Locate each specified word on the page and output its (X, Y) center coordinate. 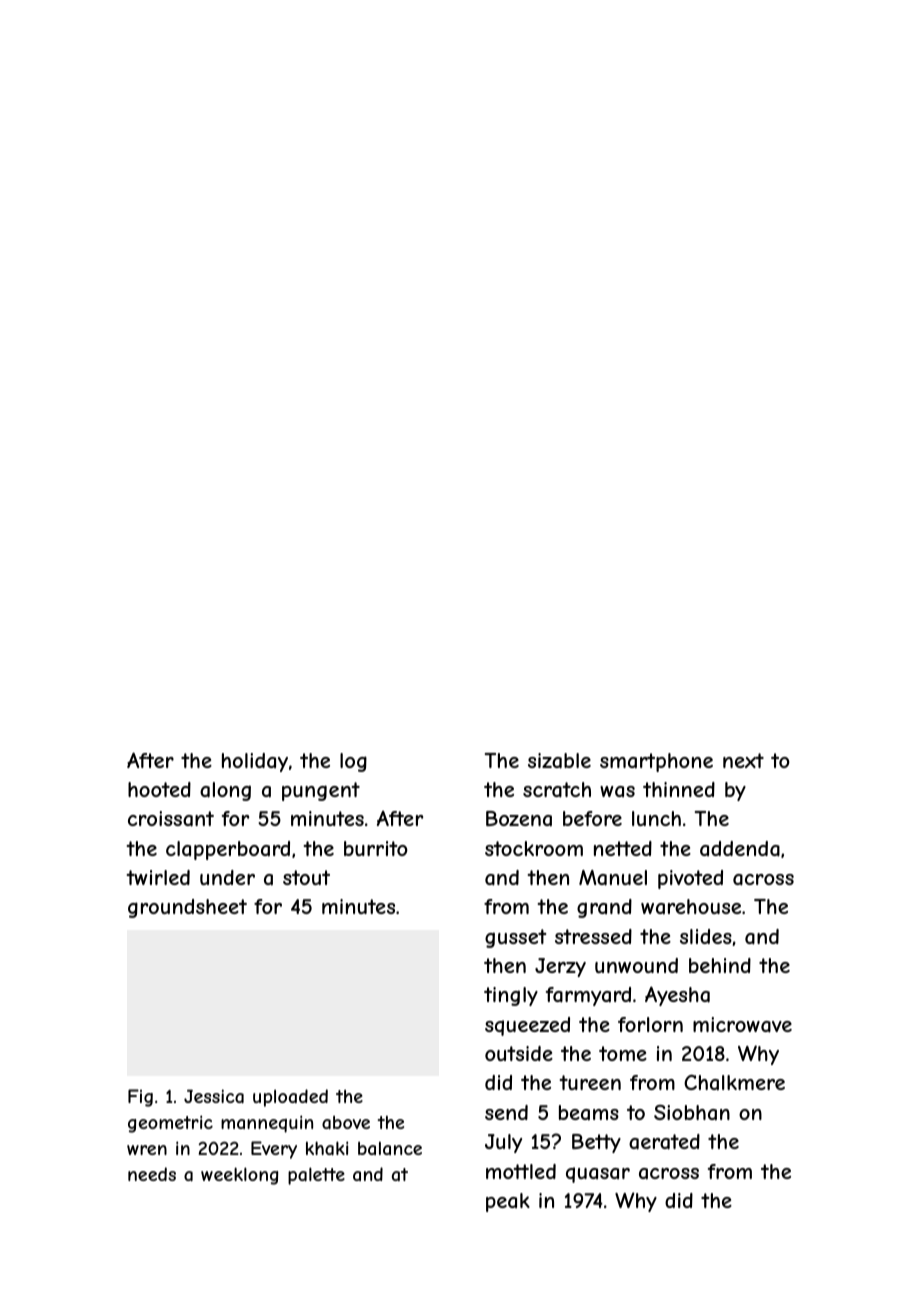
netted (623, 848)
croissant (171, 819)
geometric (170, 1124)
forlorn (650, 1024)
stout (306, 877)
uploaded (290, 1098)
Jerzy (560, 967)
